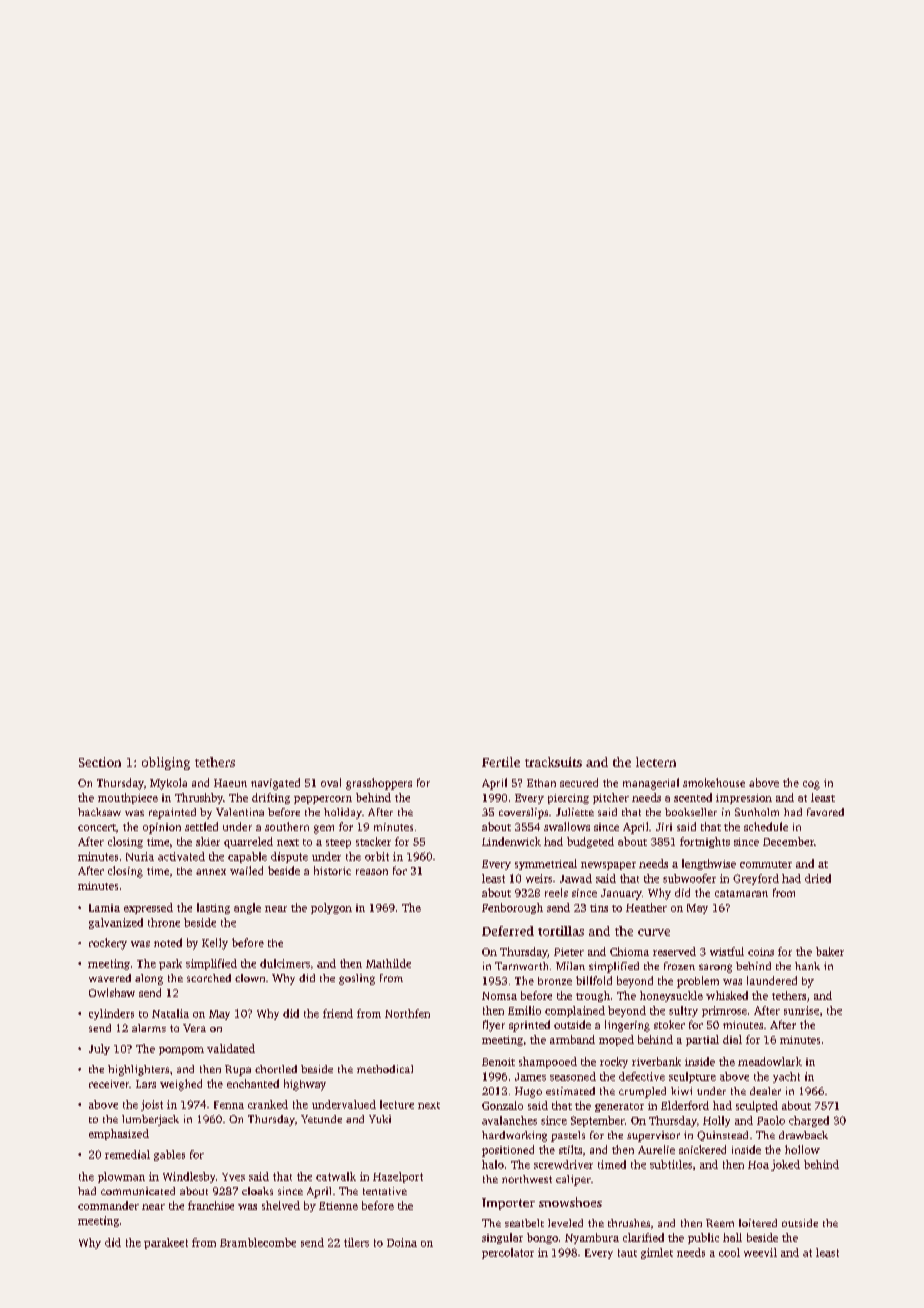 The width and height of the screenshot is (924, 1308). I want to click on weirs, so click(539, 878).
